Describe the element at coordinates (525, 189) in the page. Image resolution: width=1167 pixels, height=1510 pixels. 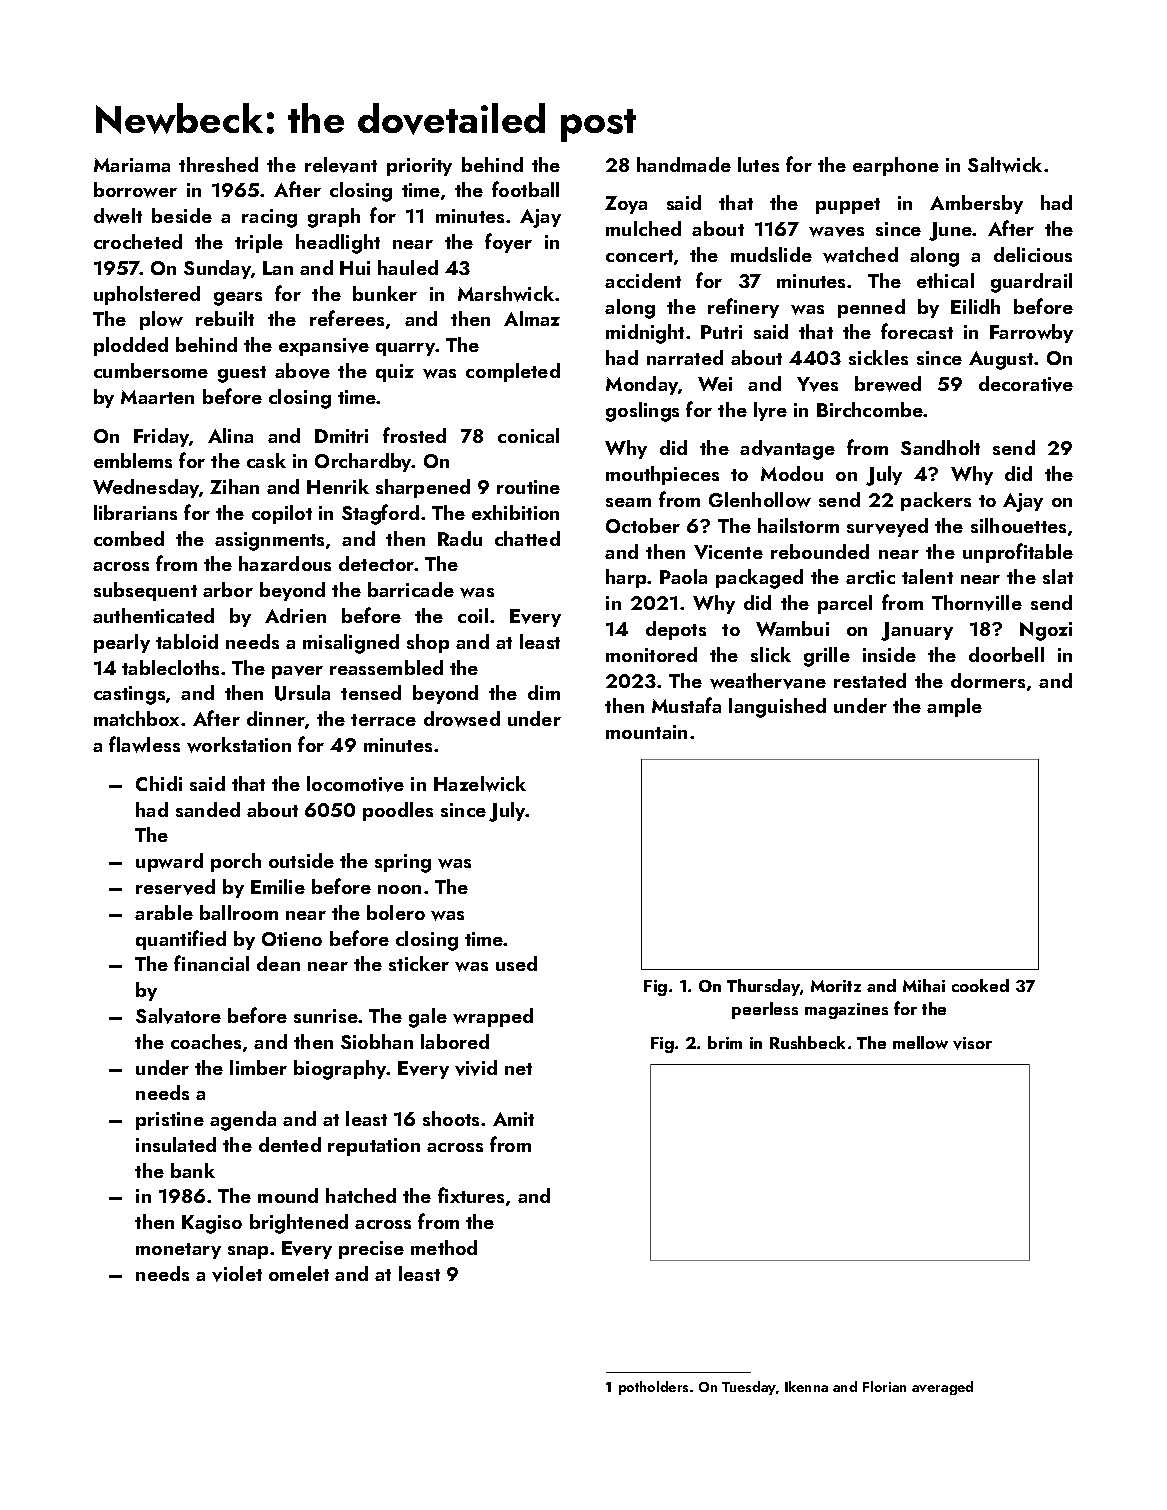
I see `football` at that location.
